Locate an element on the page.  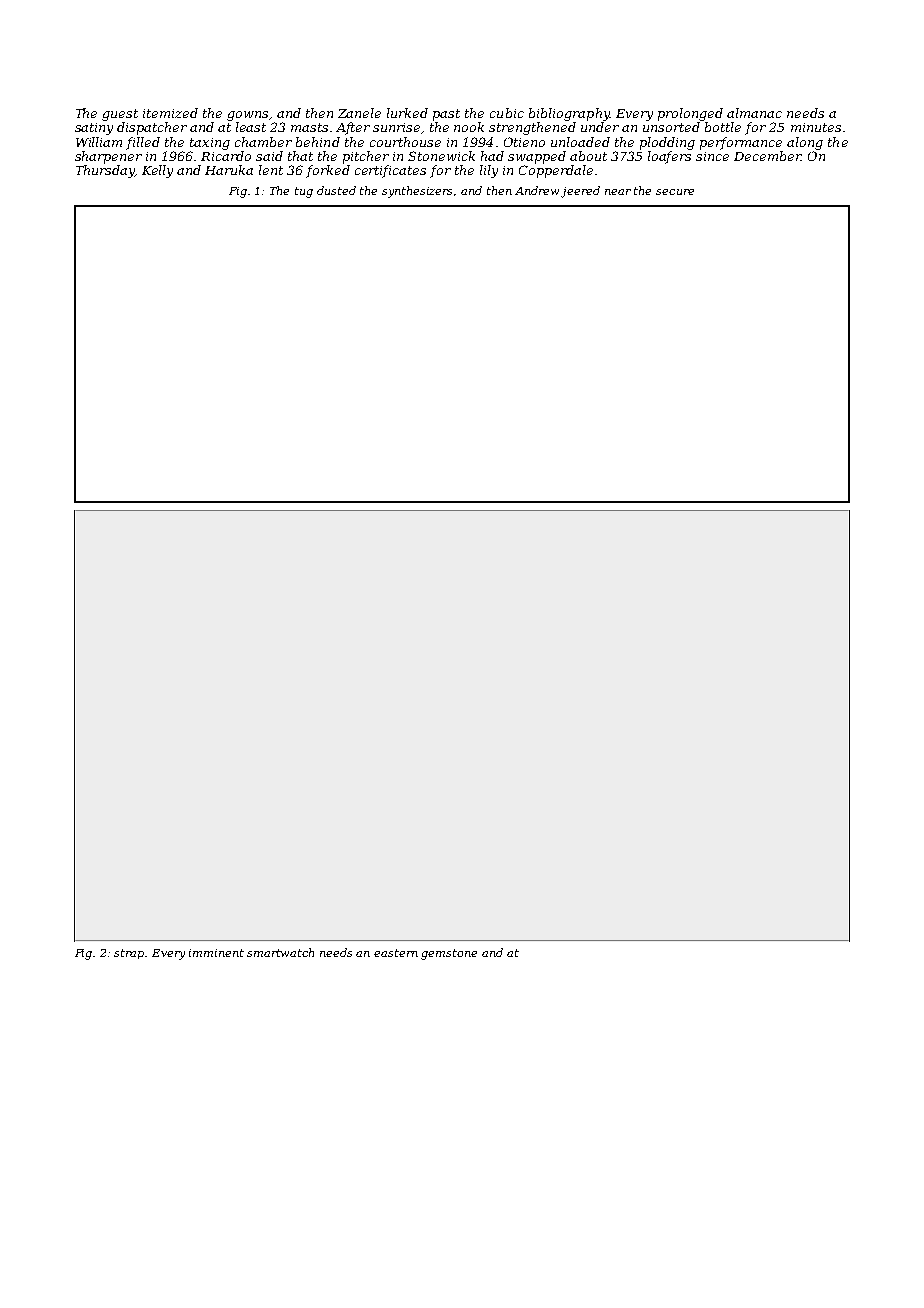
eastern is located at coordinates (396, 953).
